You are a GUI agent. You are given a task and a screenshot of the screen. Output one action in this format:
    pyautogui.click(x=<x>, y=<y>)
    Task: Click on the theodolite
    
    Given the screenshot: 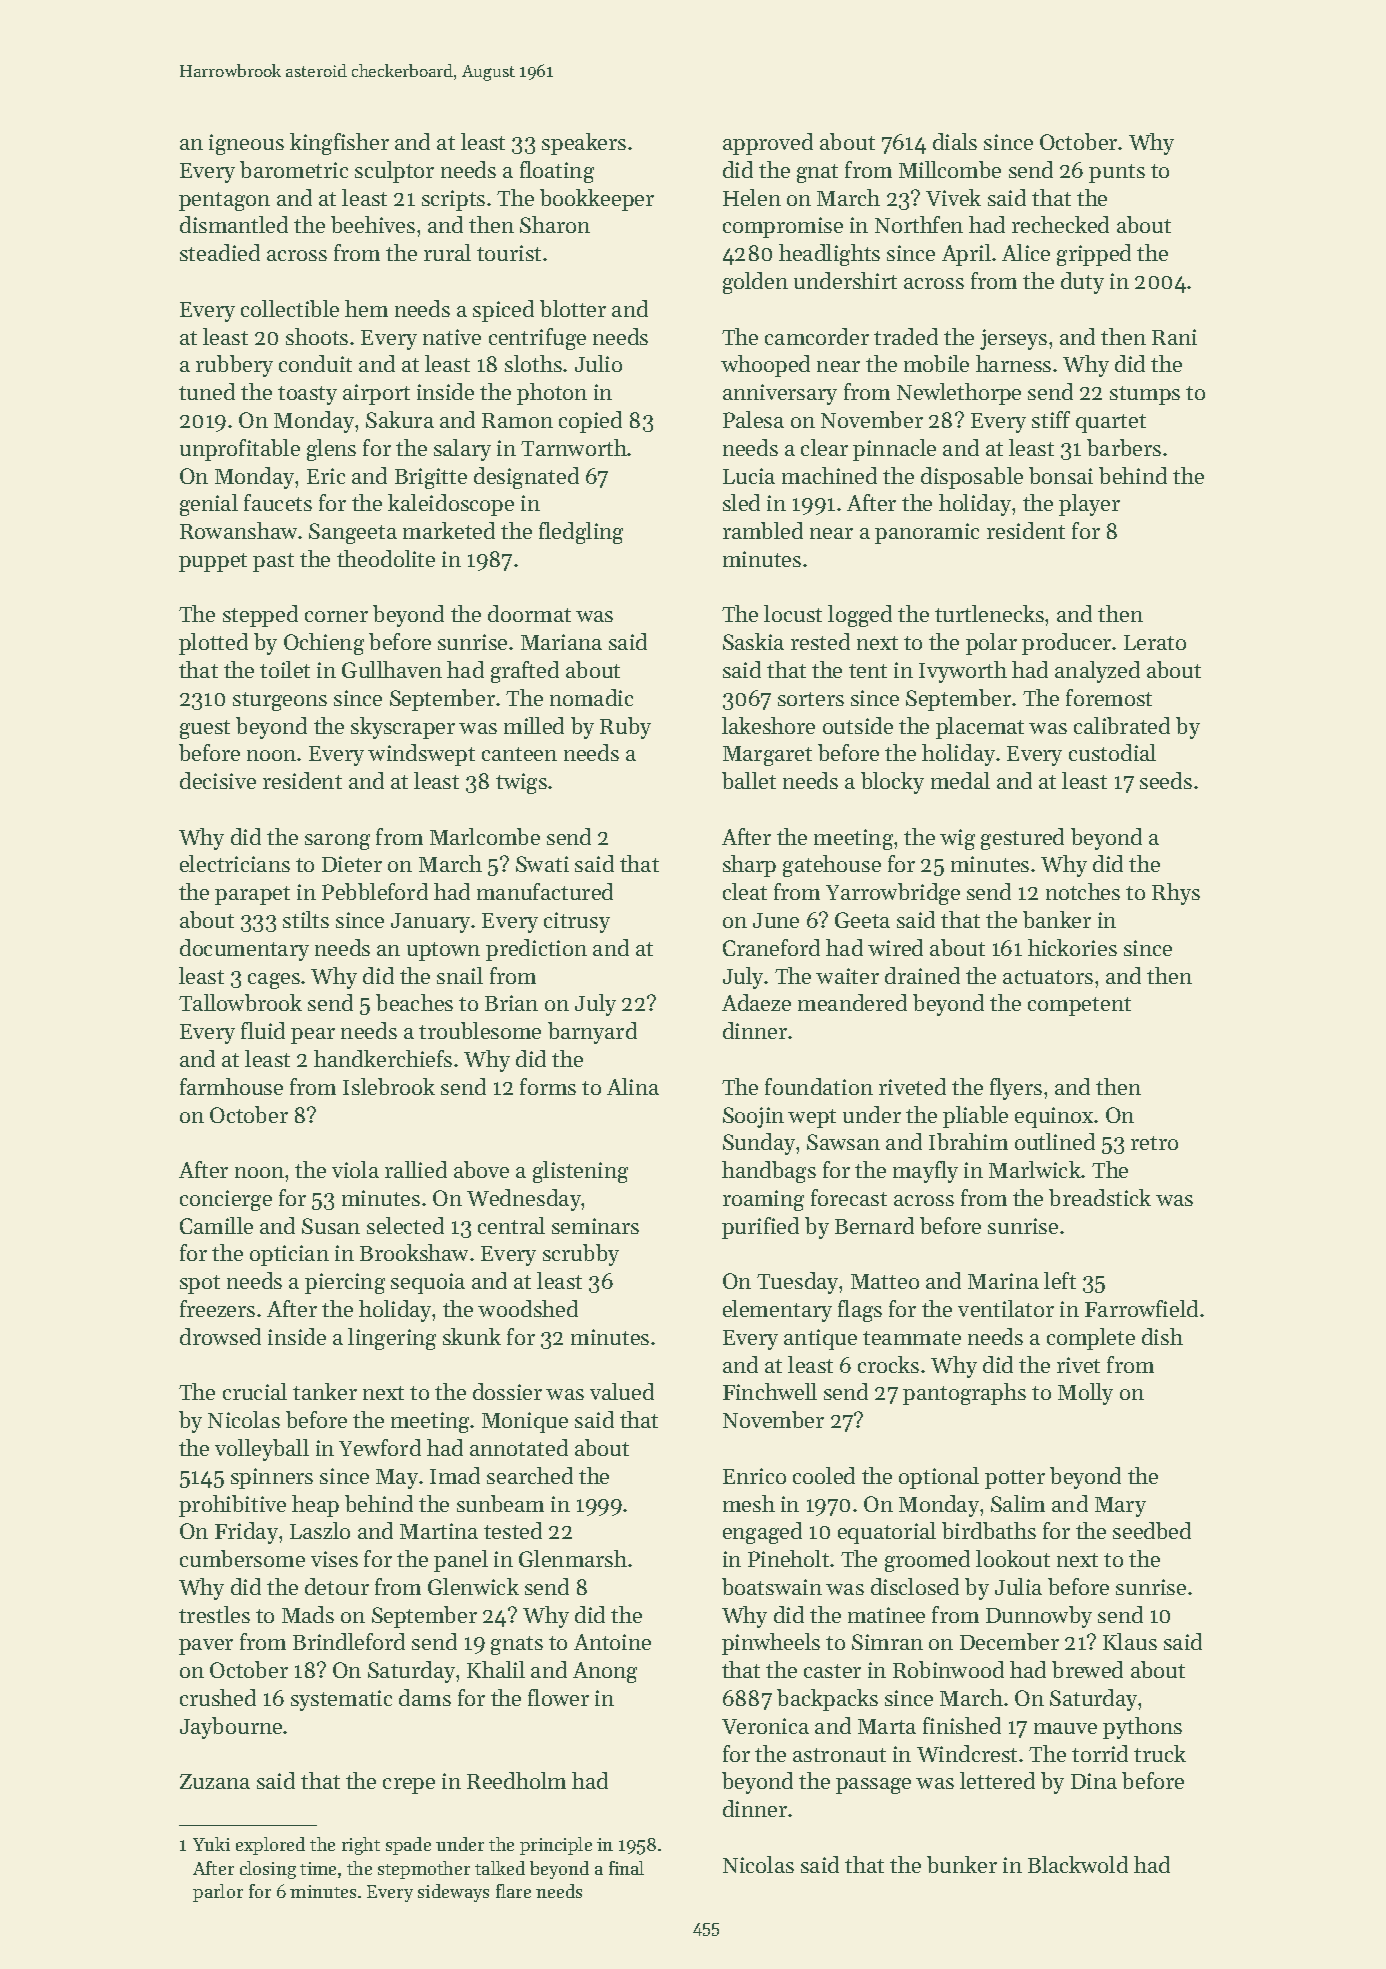 What is the action you would take?
    pyautogui.click(x=386, y=558)
